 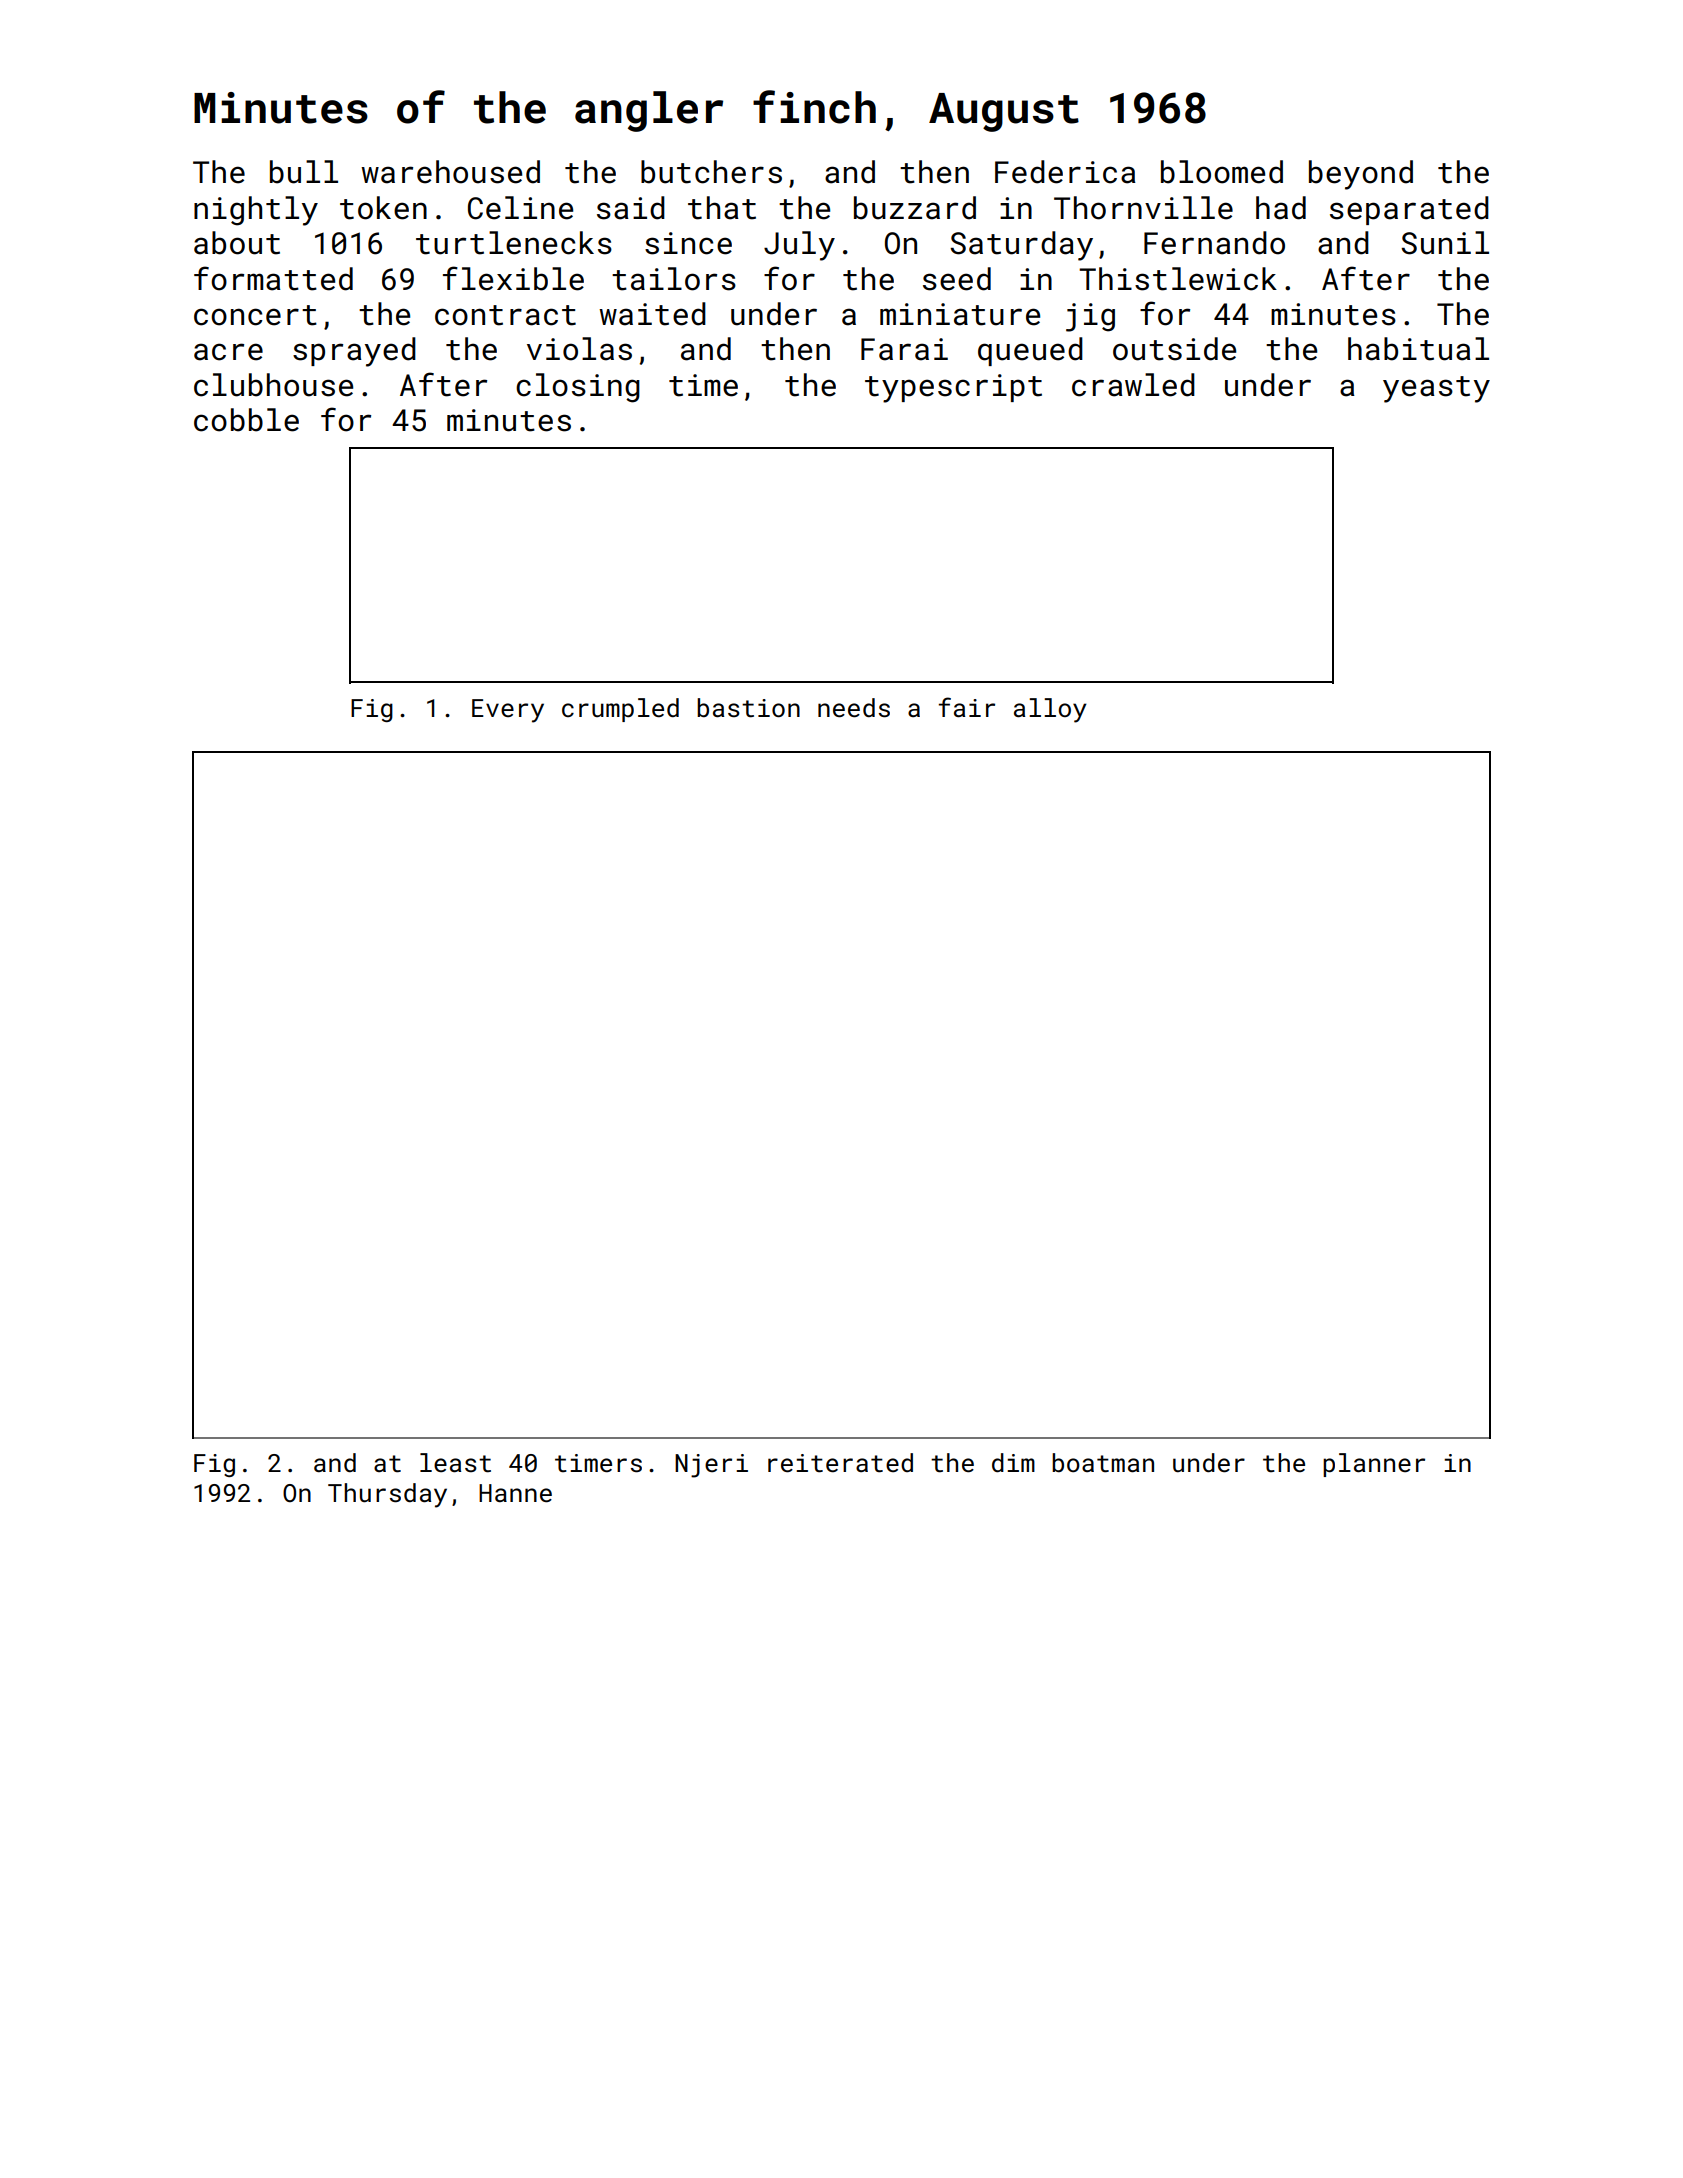 What do you see at coordinates (854, 708) in the document?
I see `needs` at bounding box center [854, 708].
